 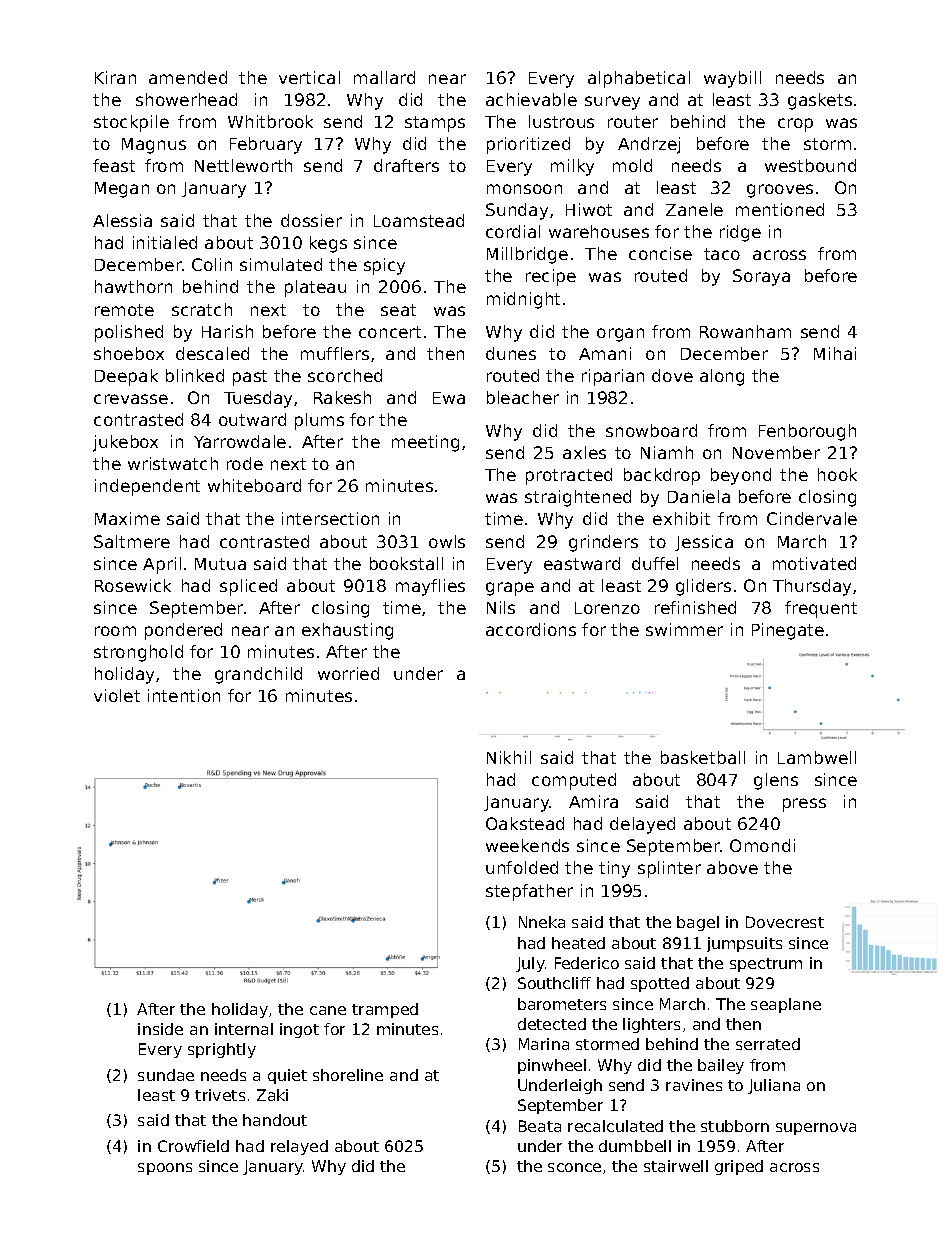 I want to click on inside, so click(x=160, y=1029).
